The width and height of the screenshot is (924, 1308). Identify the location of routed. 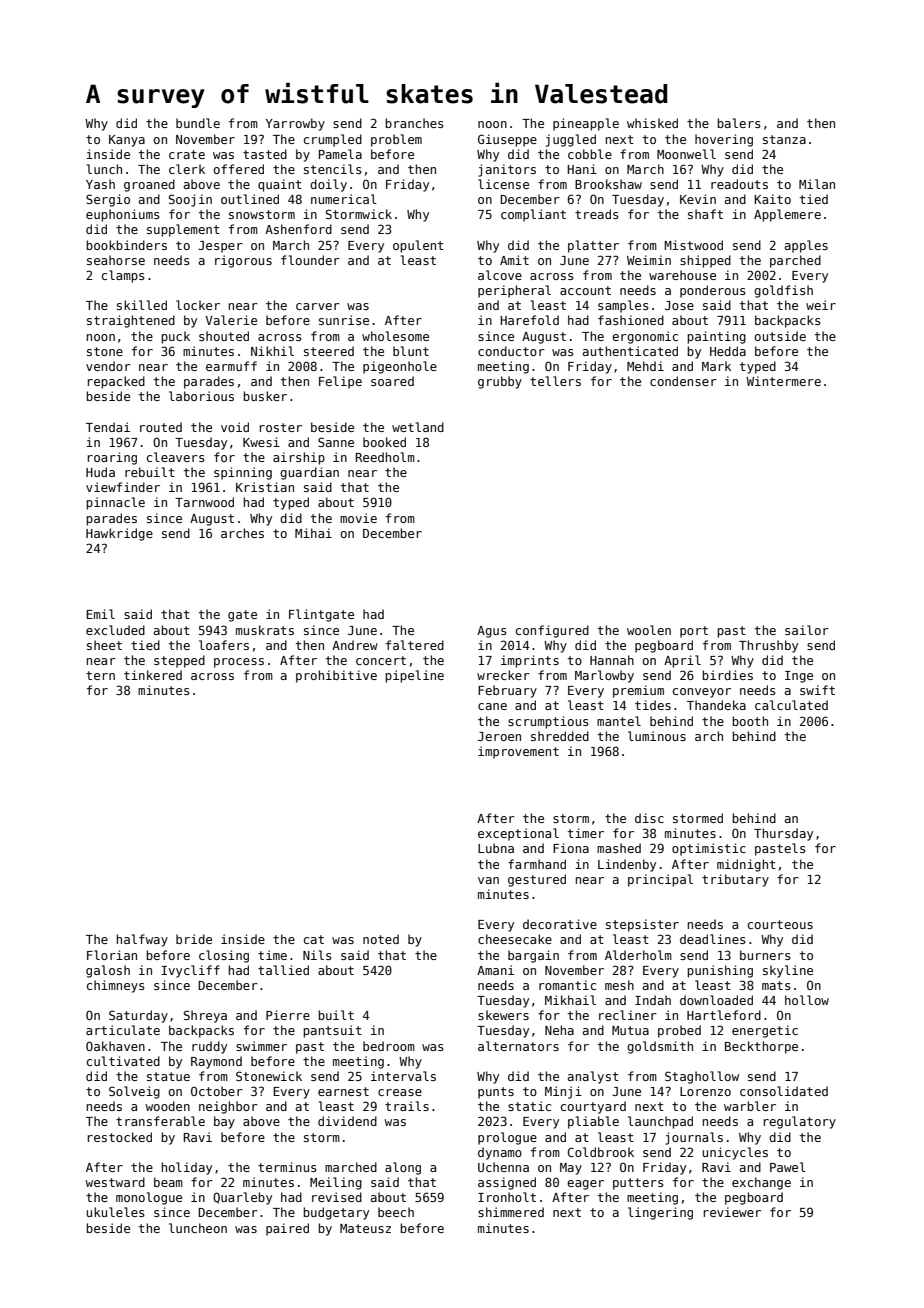
(161, 427).
